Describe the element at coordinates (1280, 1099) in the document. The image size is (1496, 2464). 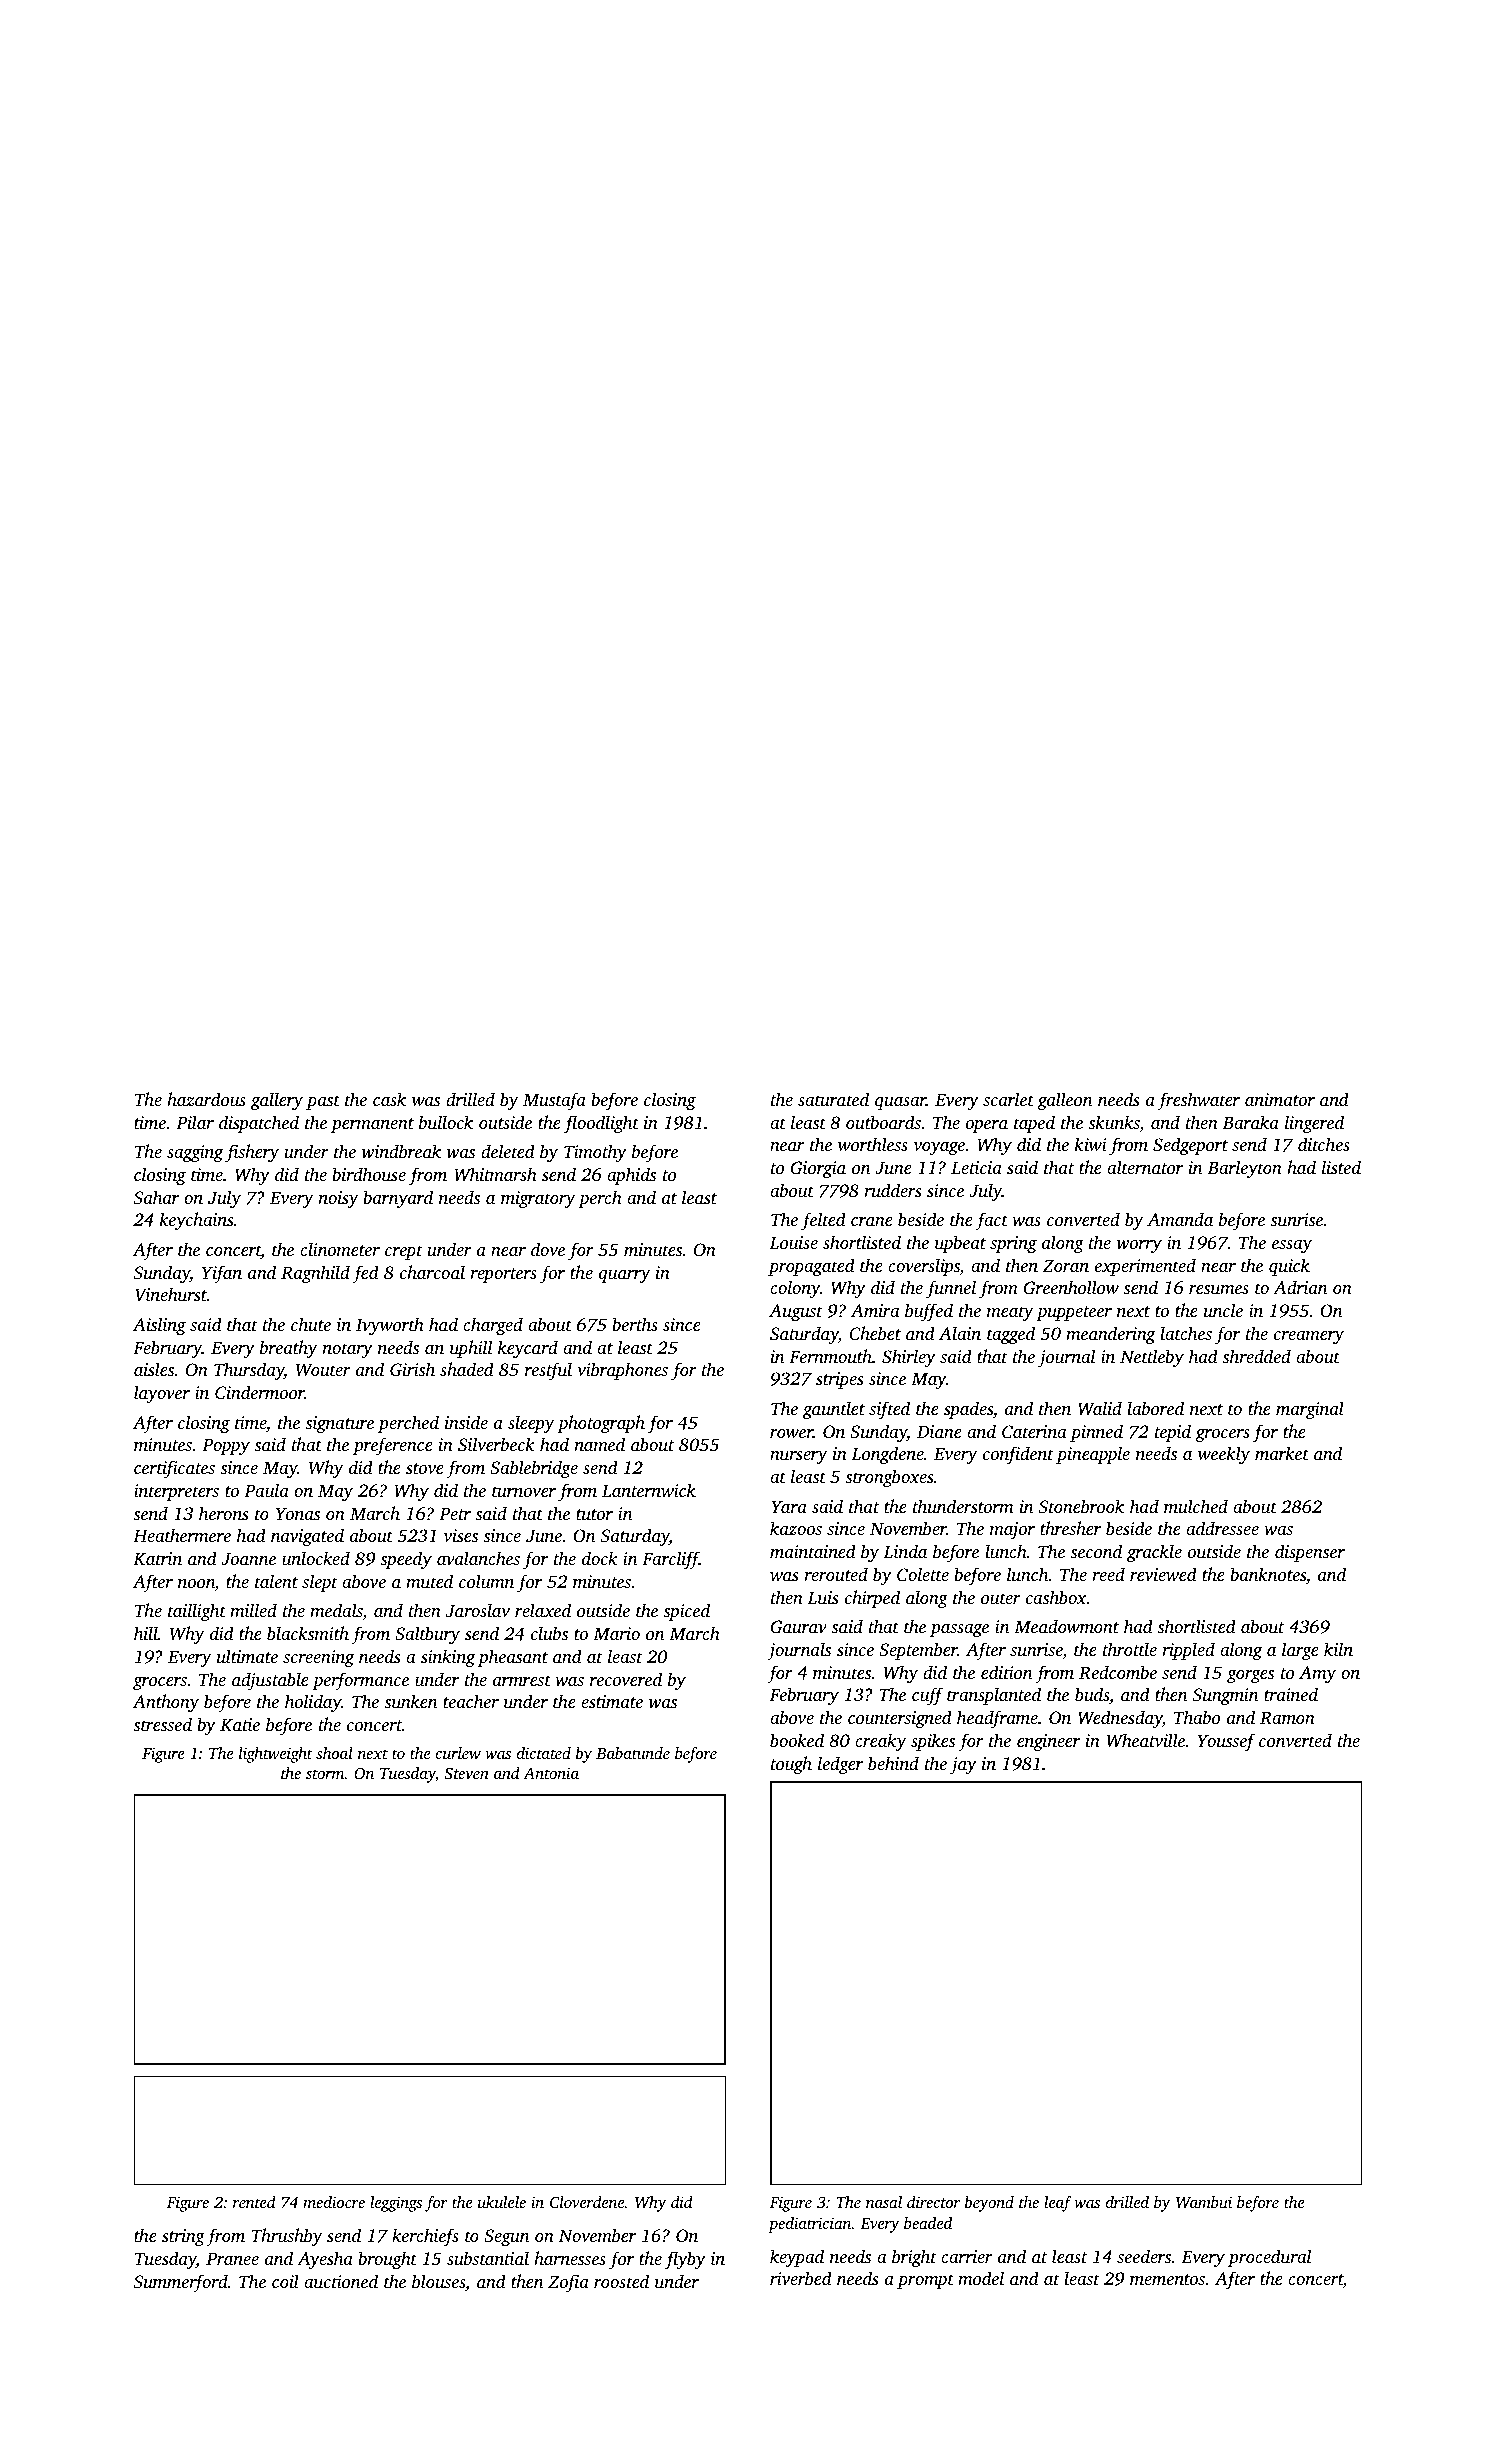
I see `animator` at that location.
